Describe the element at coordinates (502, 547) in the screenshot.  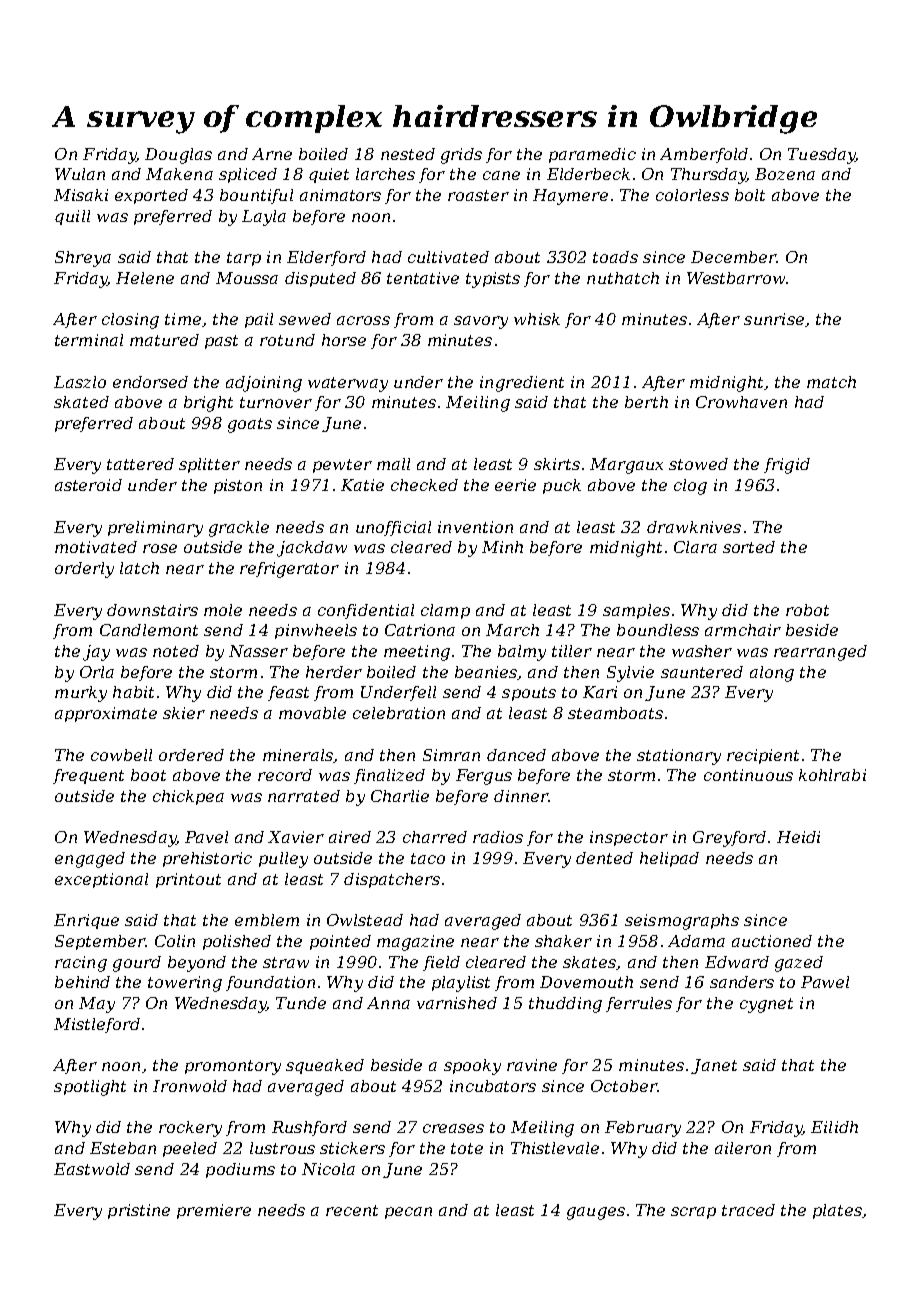
I see `Minh` at that location.
